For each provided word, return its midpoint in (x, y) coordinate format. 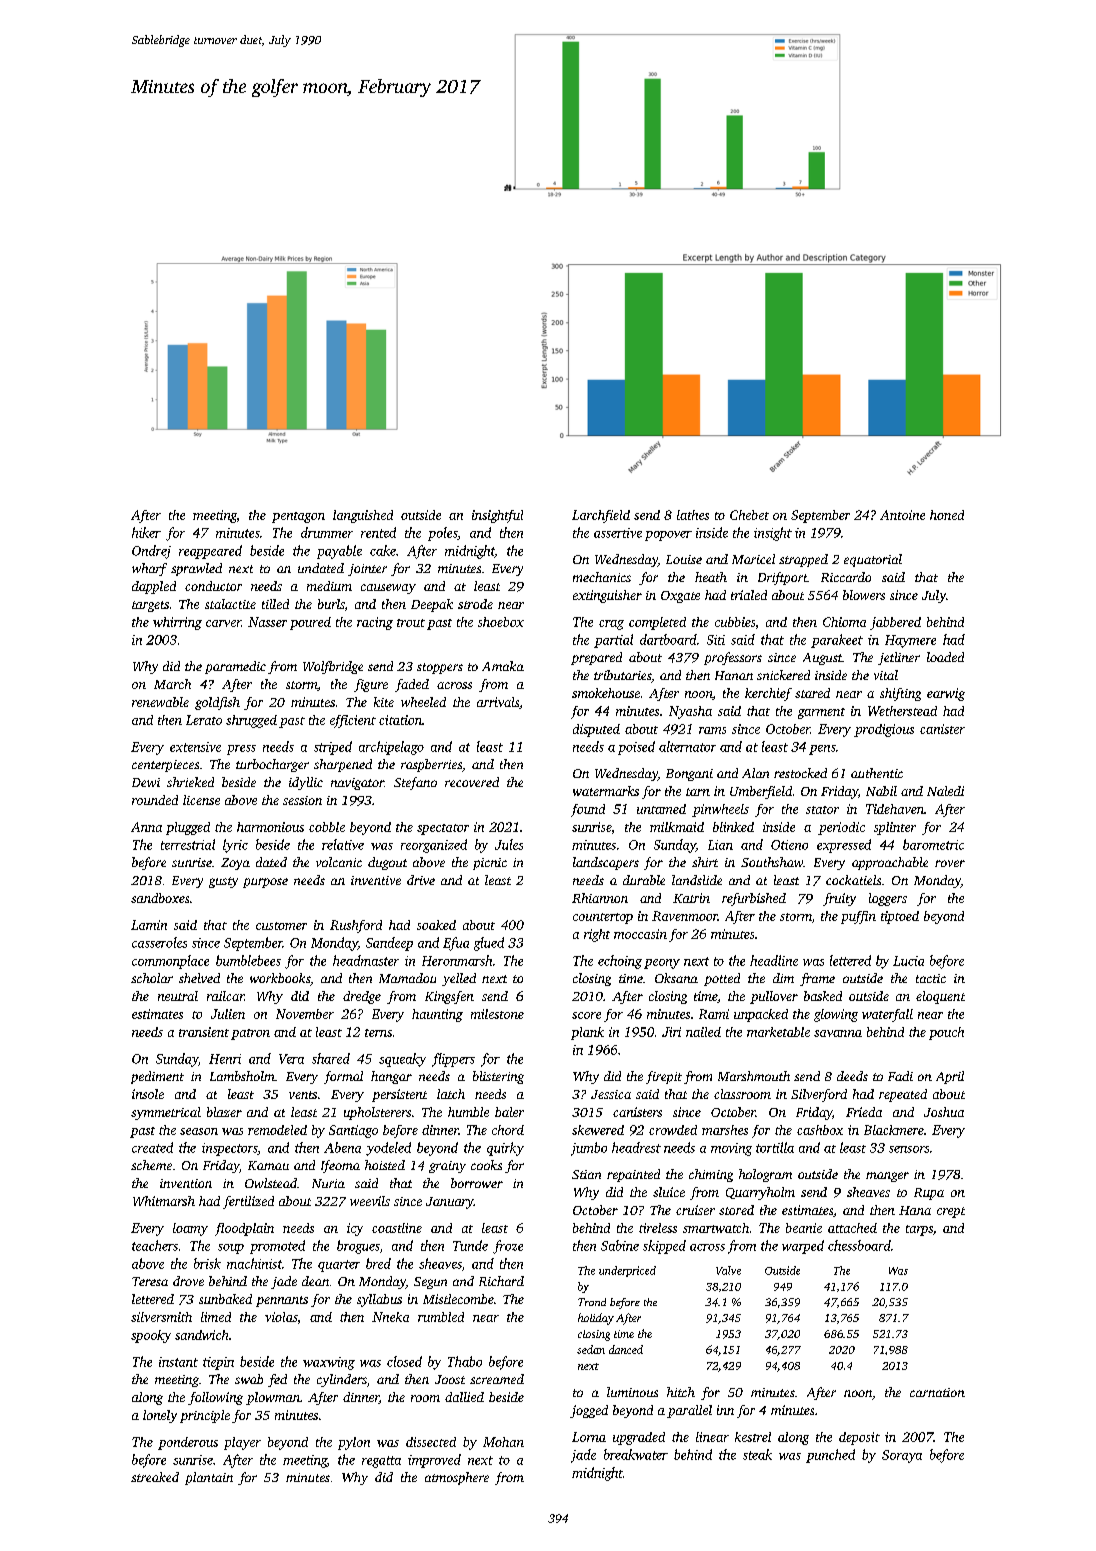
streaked (155, 1477)
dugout (387, 863)
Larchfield (601, 516)
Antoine (902, 515)
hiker (146, 532)
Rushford (356, 926)
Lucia (908, 961)
